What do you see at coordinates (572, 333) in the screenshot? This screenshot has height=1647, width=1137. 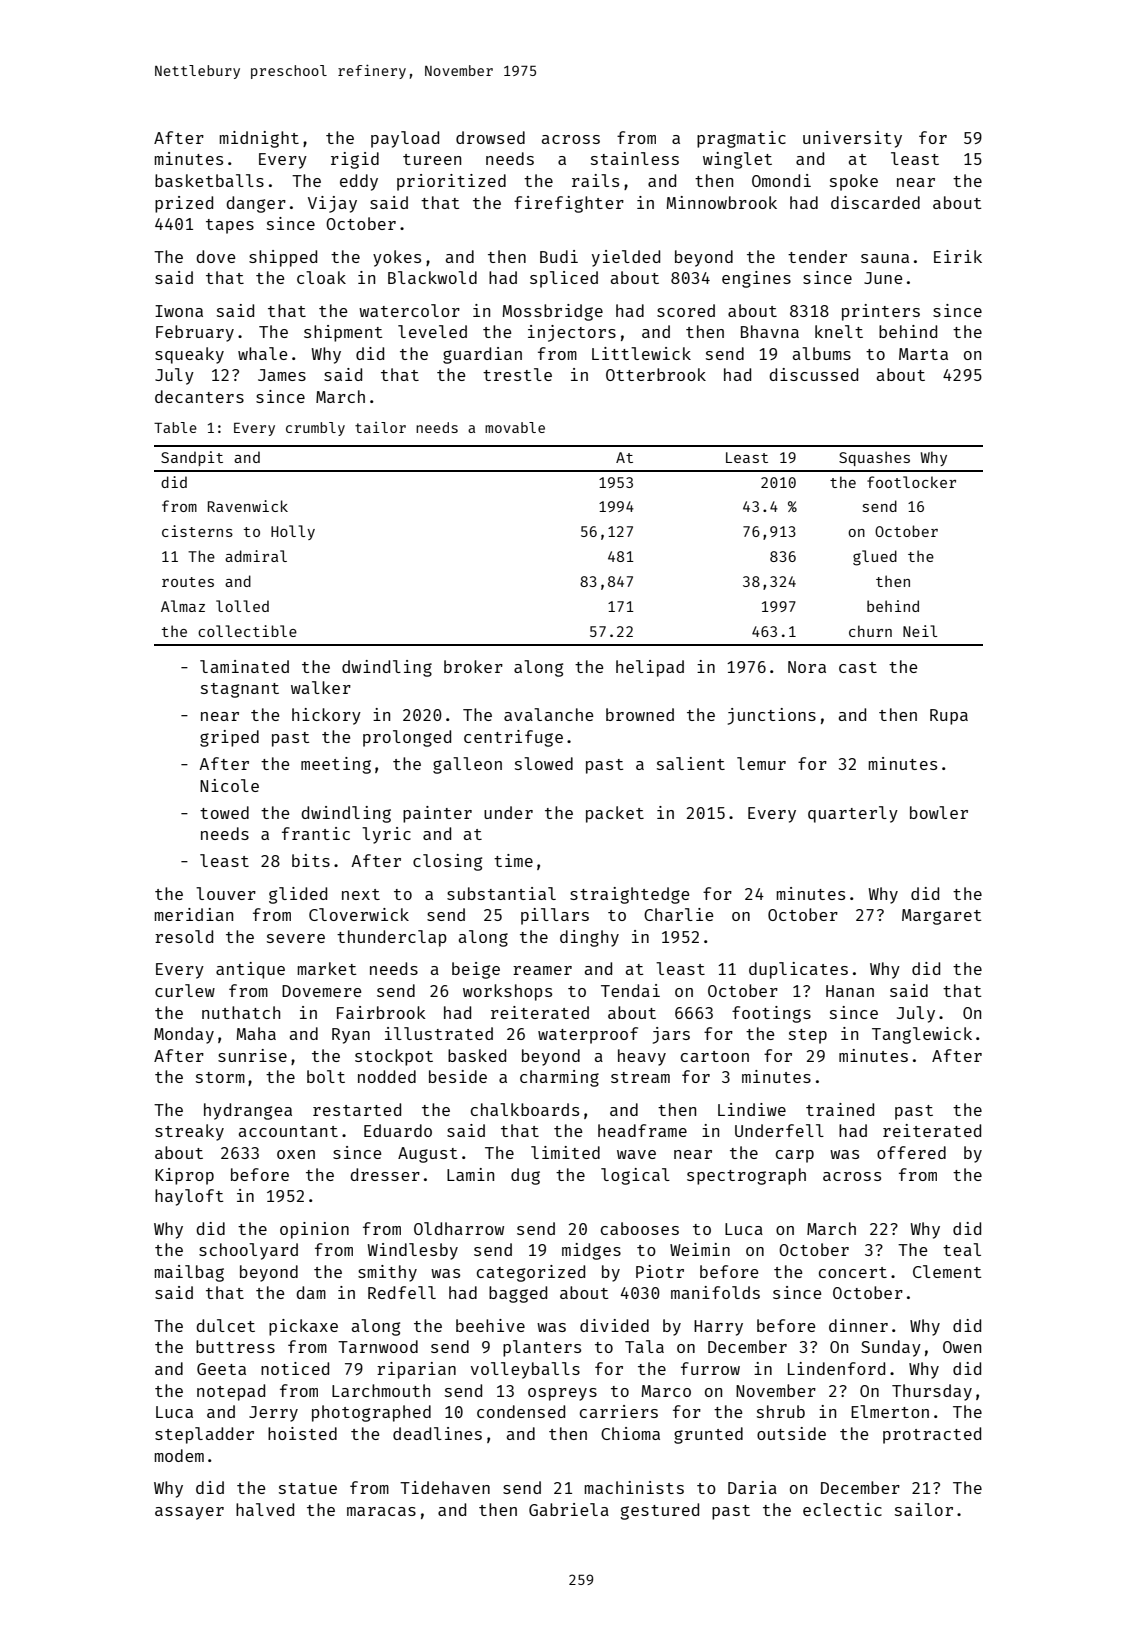 I see `injectors` at bounding box center [572, 333].
